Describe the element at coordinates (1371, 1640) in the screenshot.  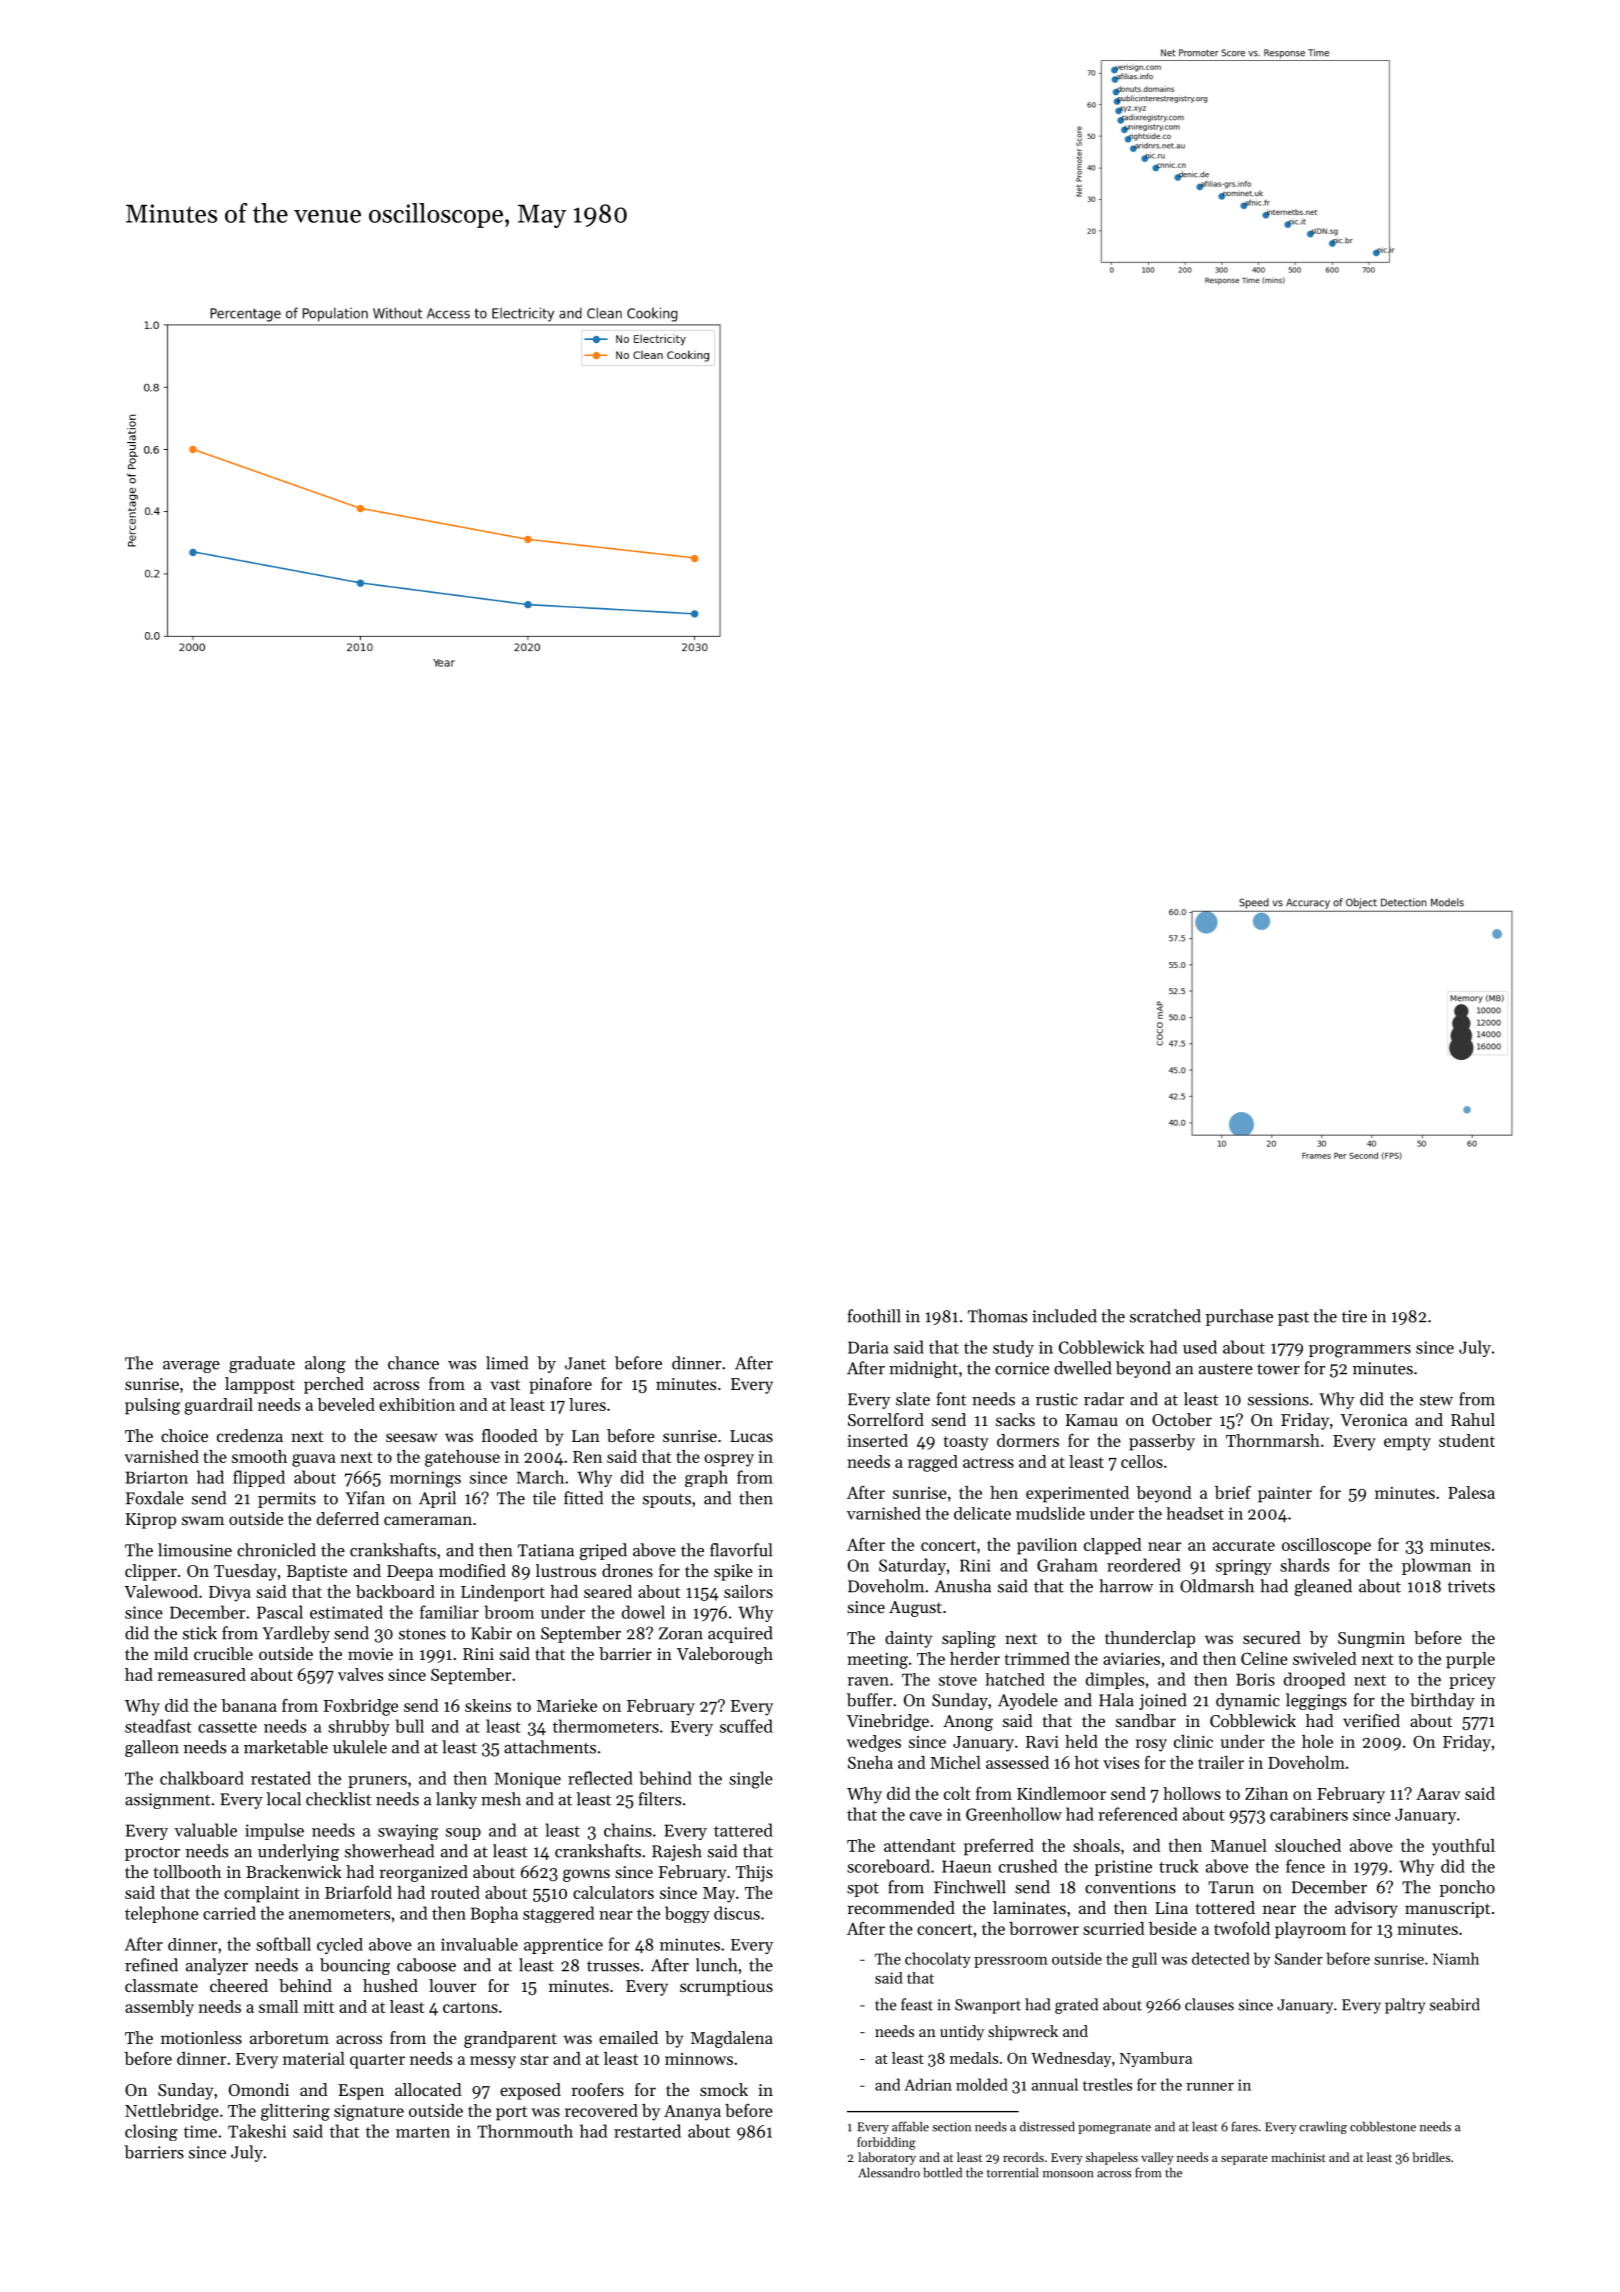
I see `Sungmin` at that location.
